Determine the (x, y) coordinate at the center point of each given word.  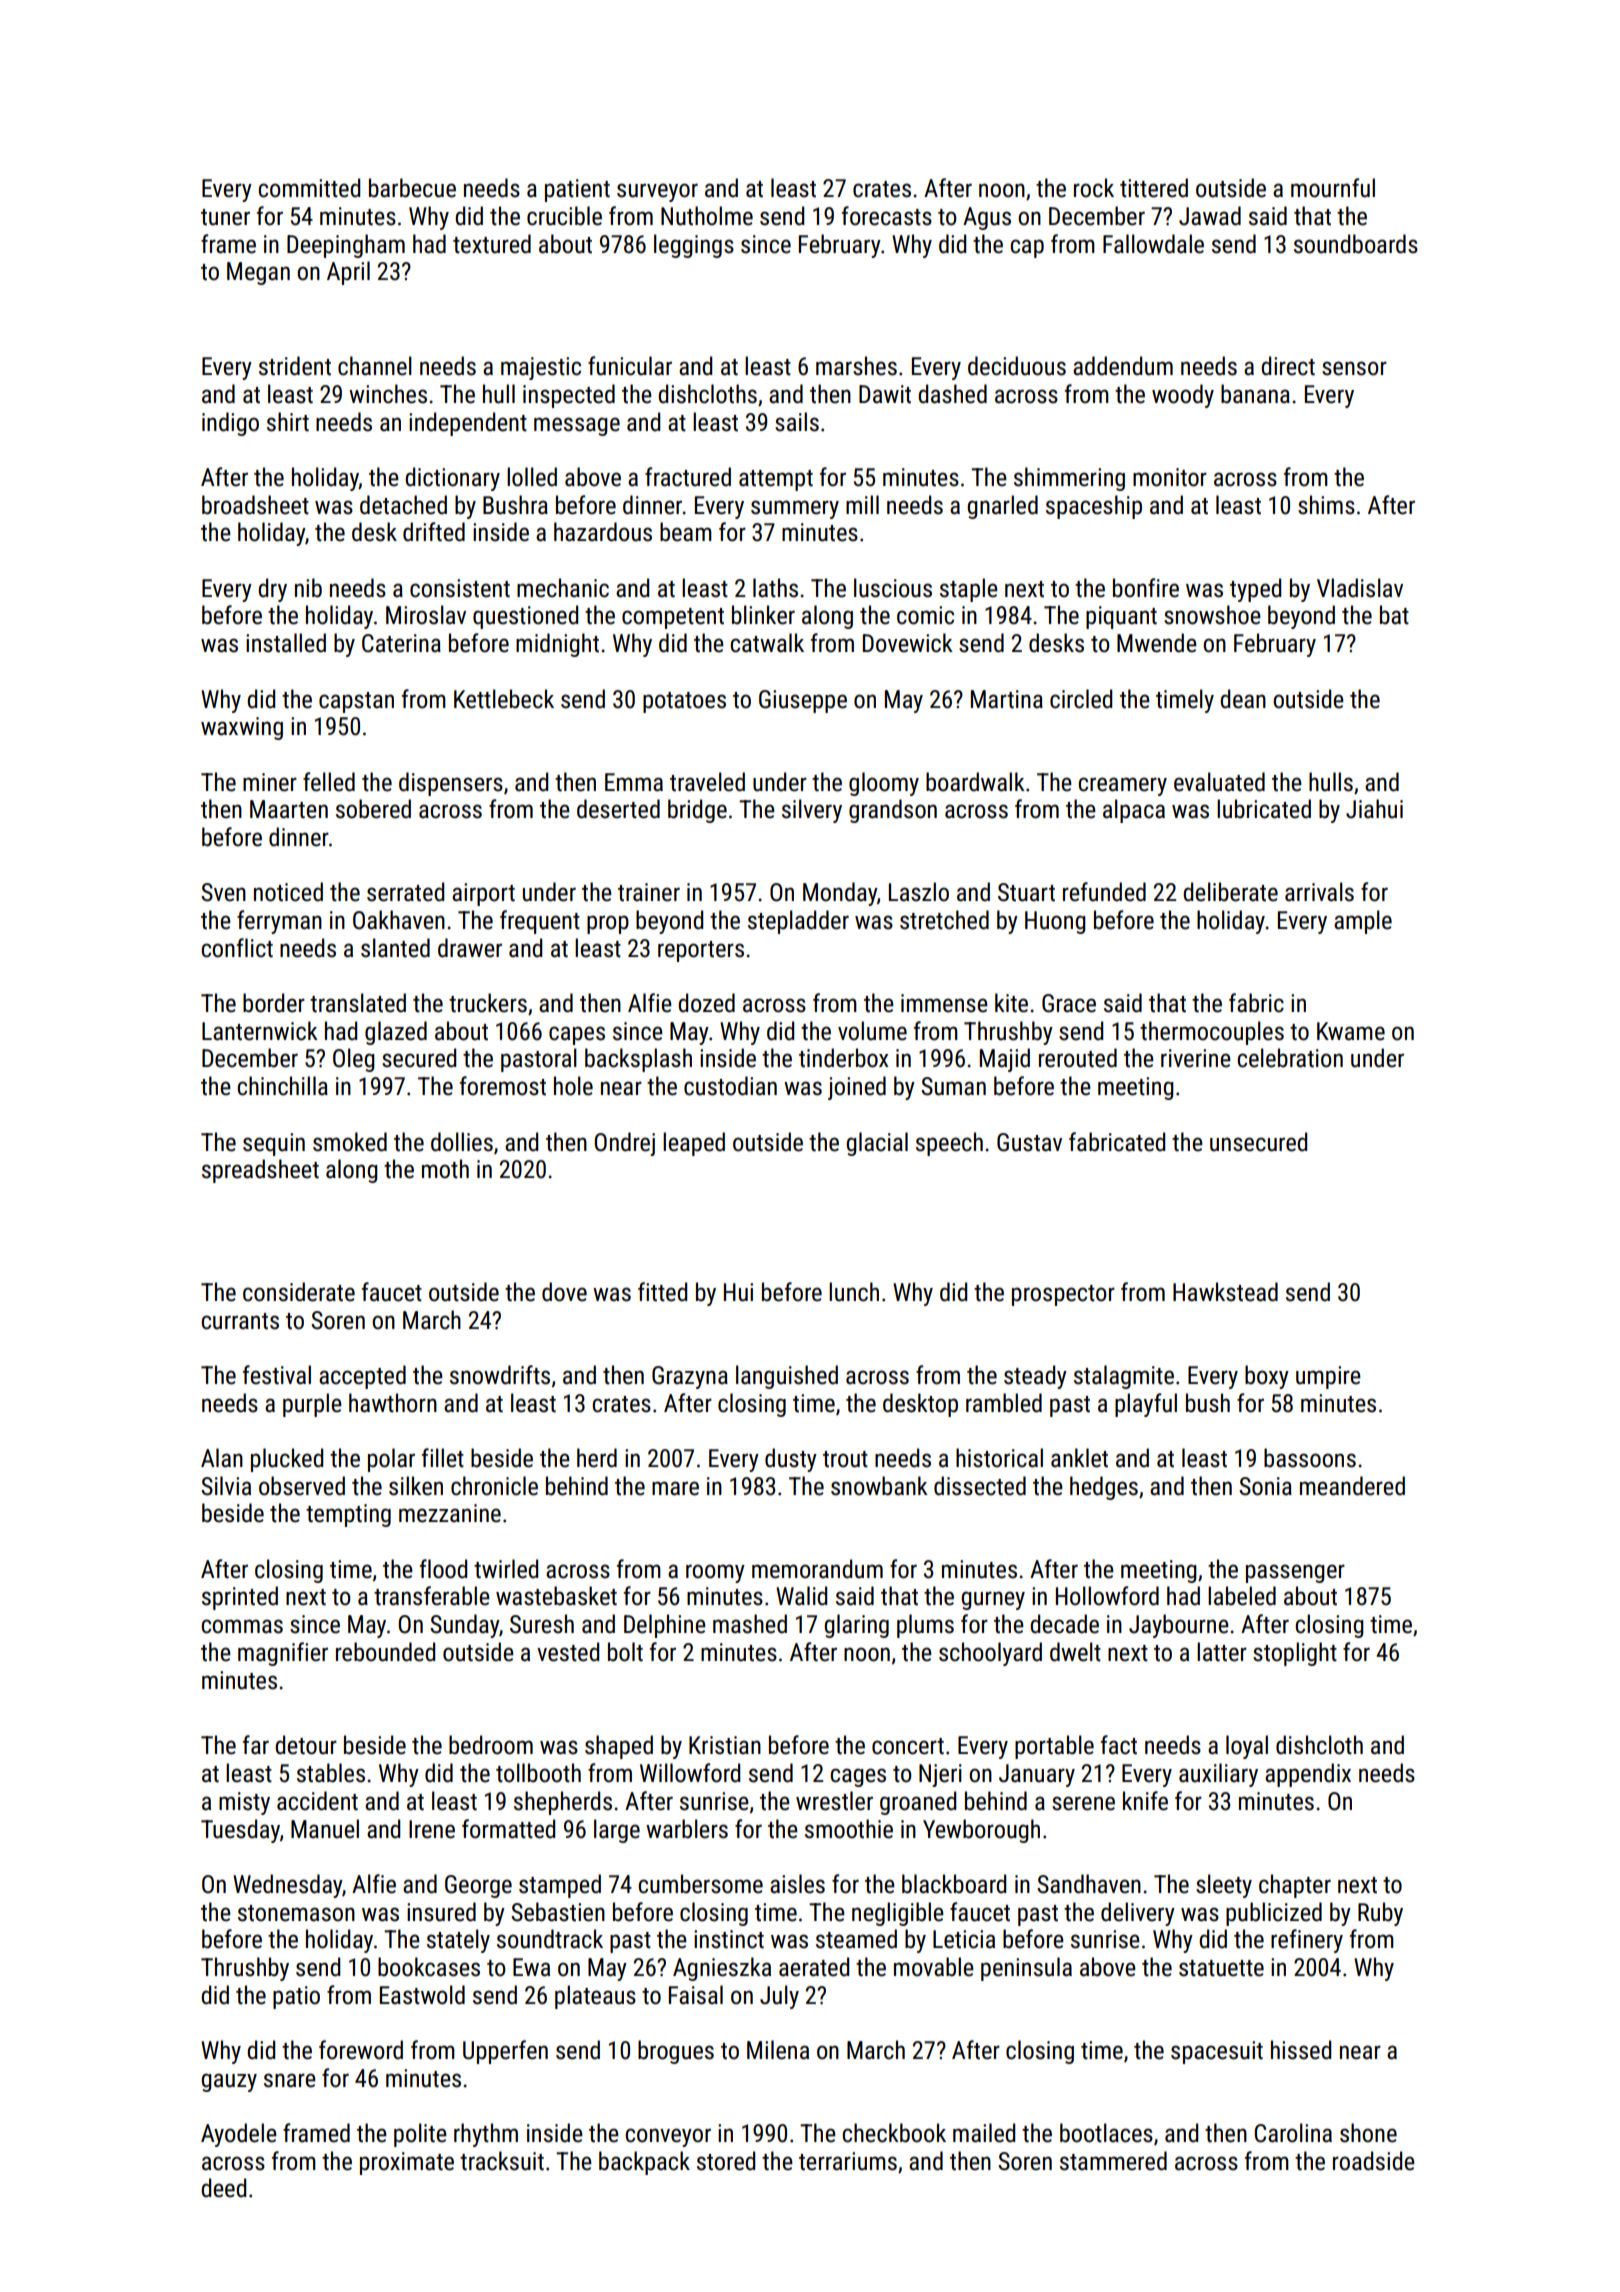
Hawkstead (1225, 1292)
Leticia (964, 1939)
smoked (350, 1142)
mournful (1333, 188)
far (256, 1744)
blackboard (954, 1884)
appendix (1308, 1775)
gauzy (229, 2082)
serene (1083, 1803)
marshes (856, 366)
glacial (877, 1144)
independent (468, 424)
